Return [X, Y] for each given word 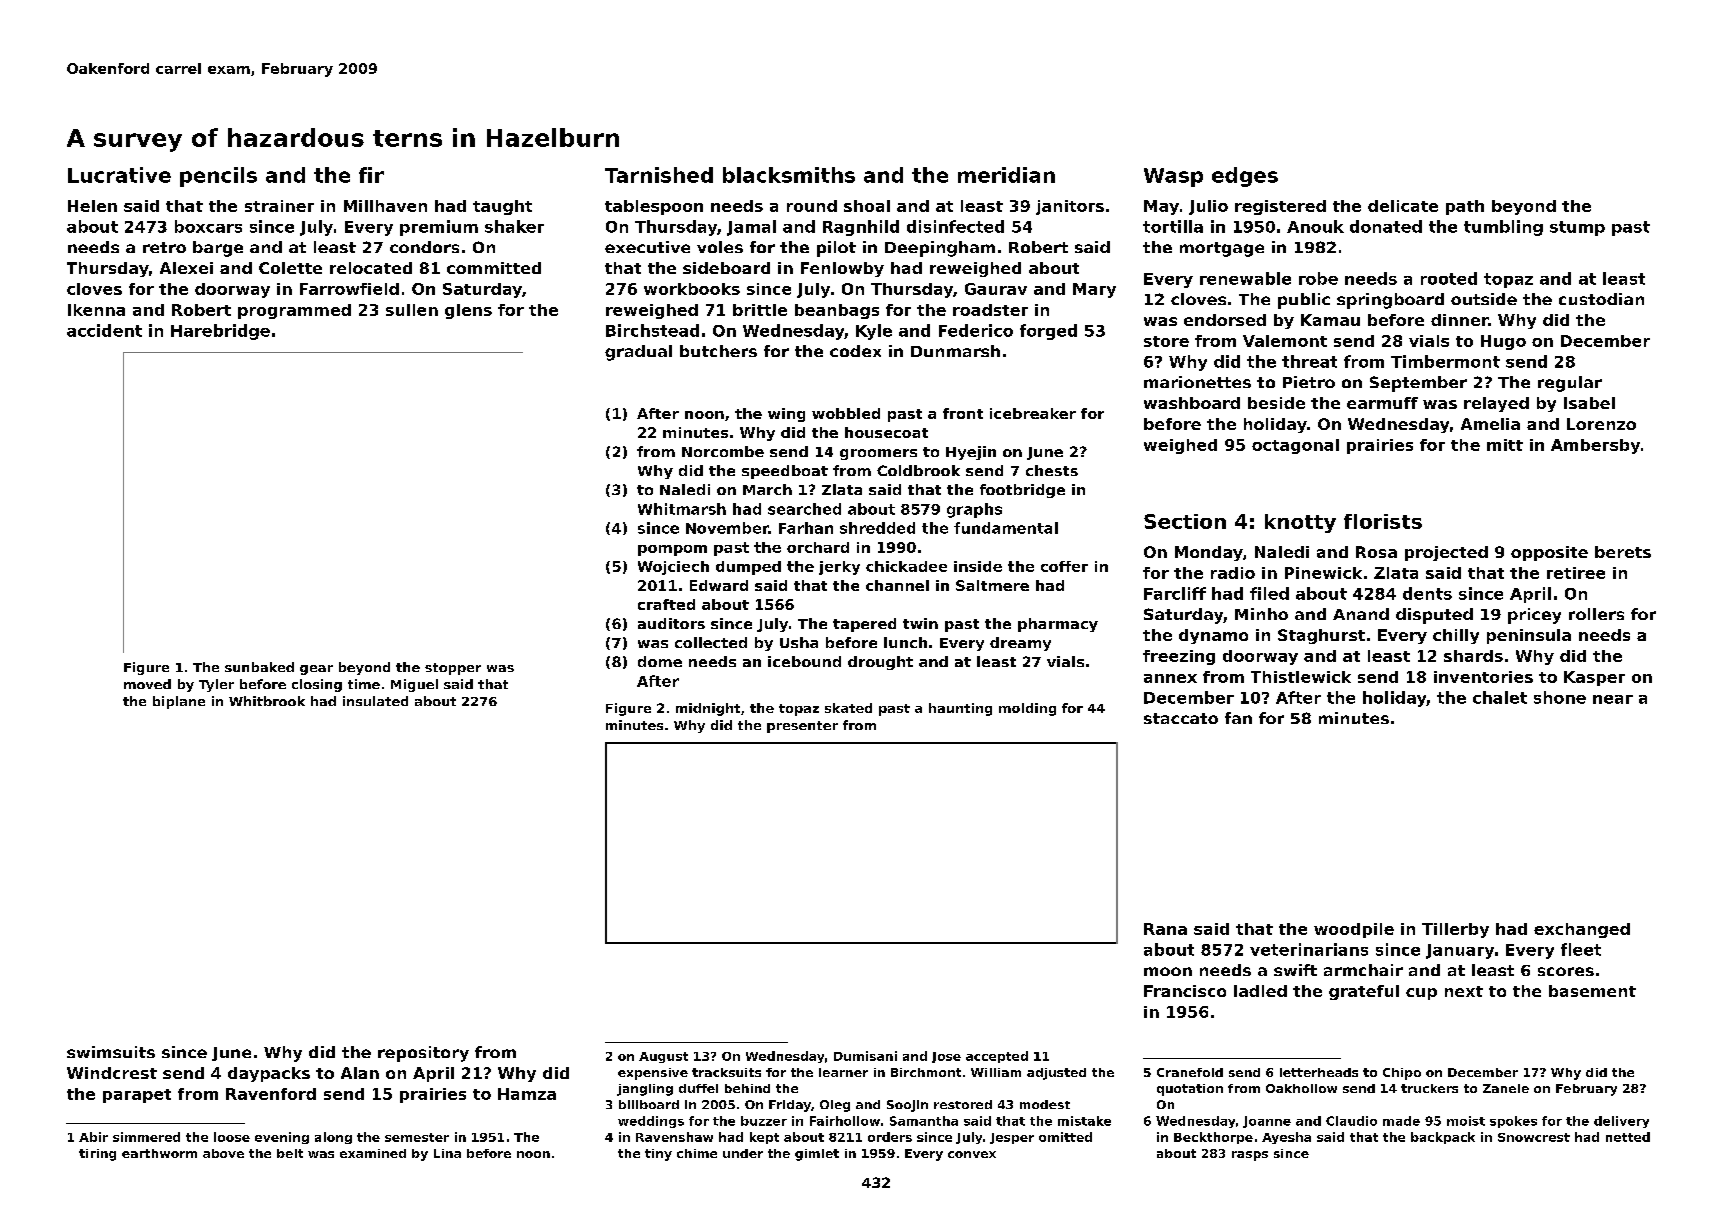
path [1465, 207]
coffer [1064, 566]
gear [316, 670]
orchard [818, 547]
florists [1383, 521]
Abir [93, 1137]
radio [1233, 573]
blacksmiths [789, 175]
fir [371, 175]
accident [104, 330]
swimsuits [111, 1052]
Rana [1165, 929]
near [1613, 699]
